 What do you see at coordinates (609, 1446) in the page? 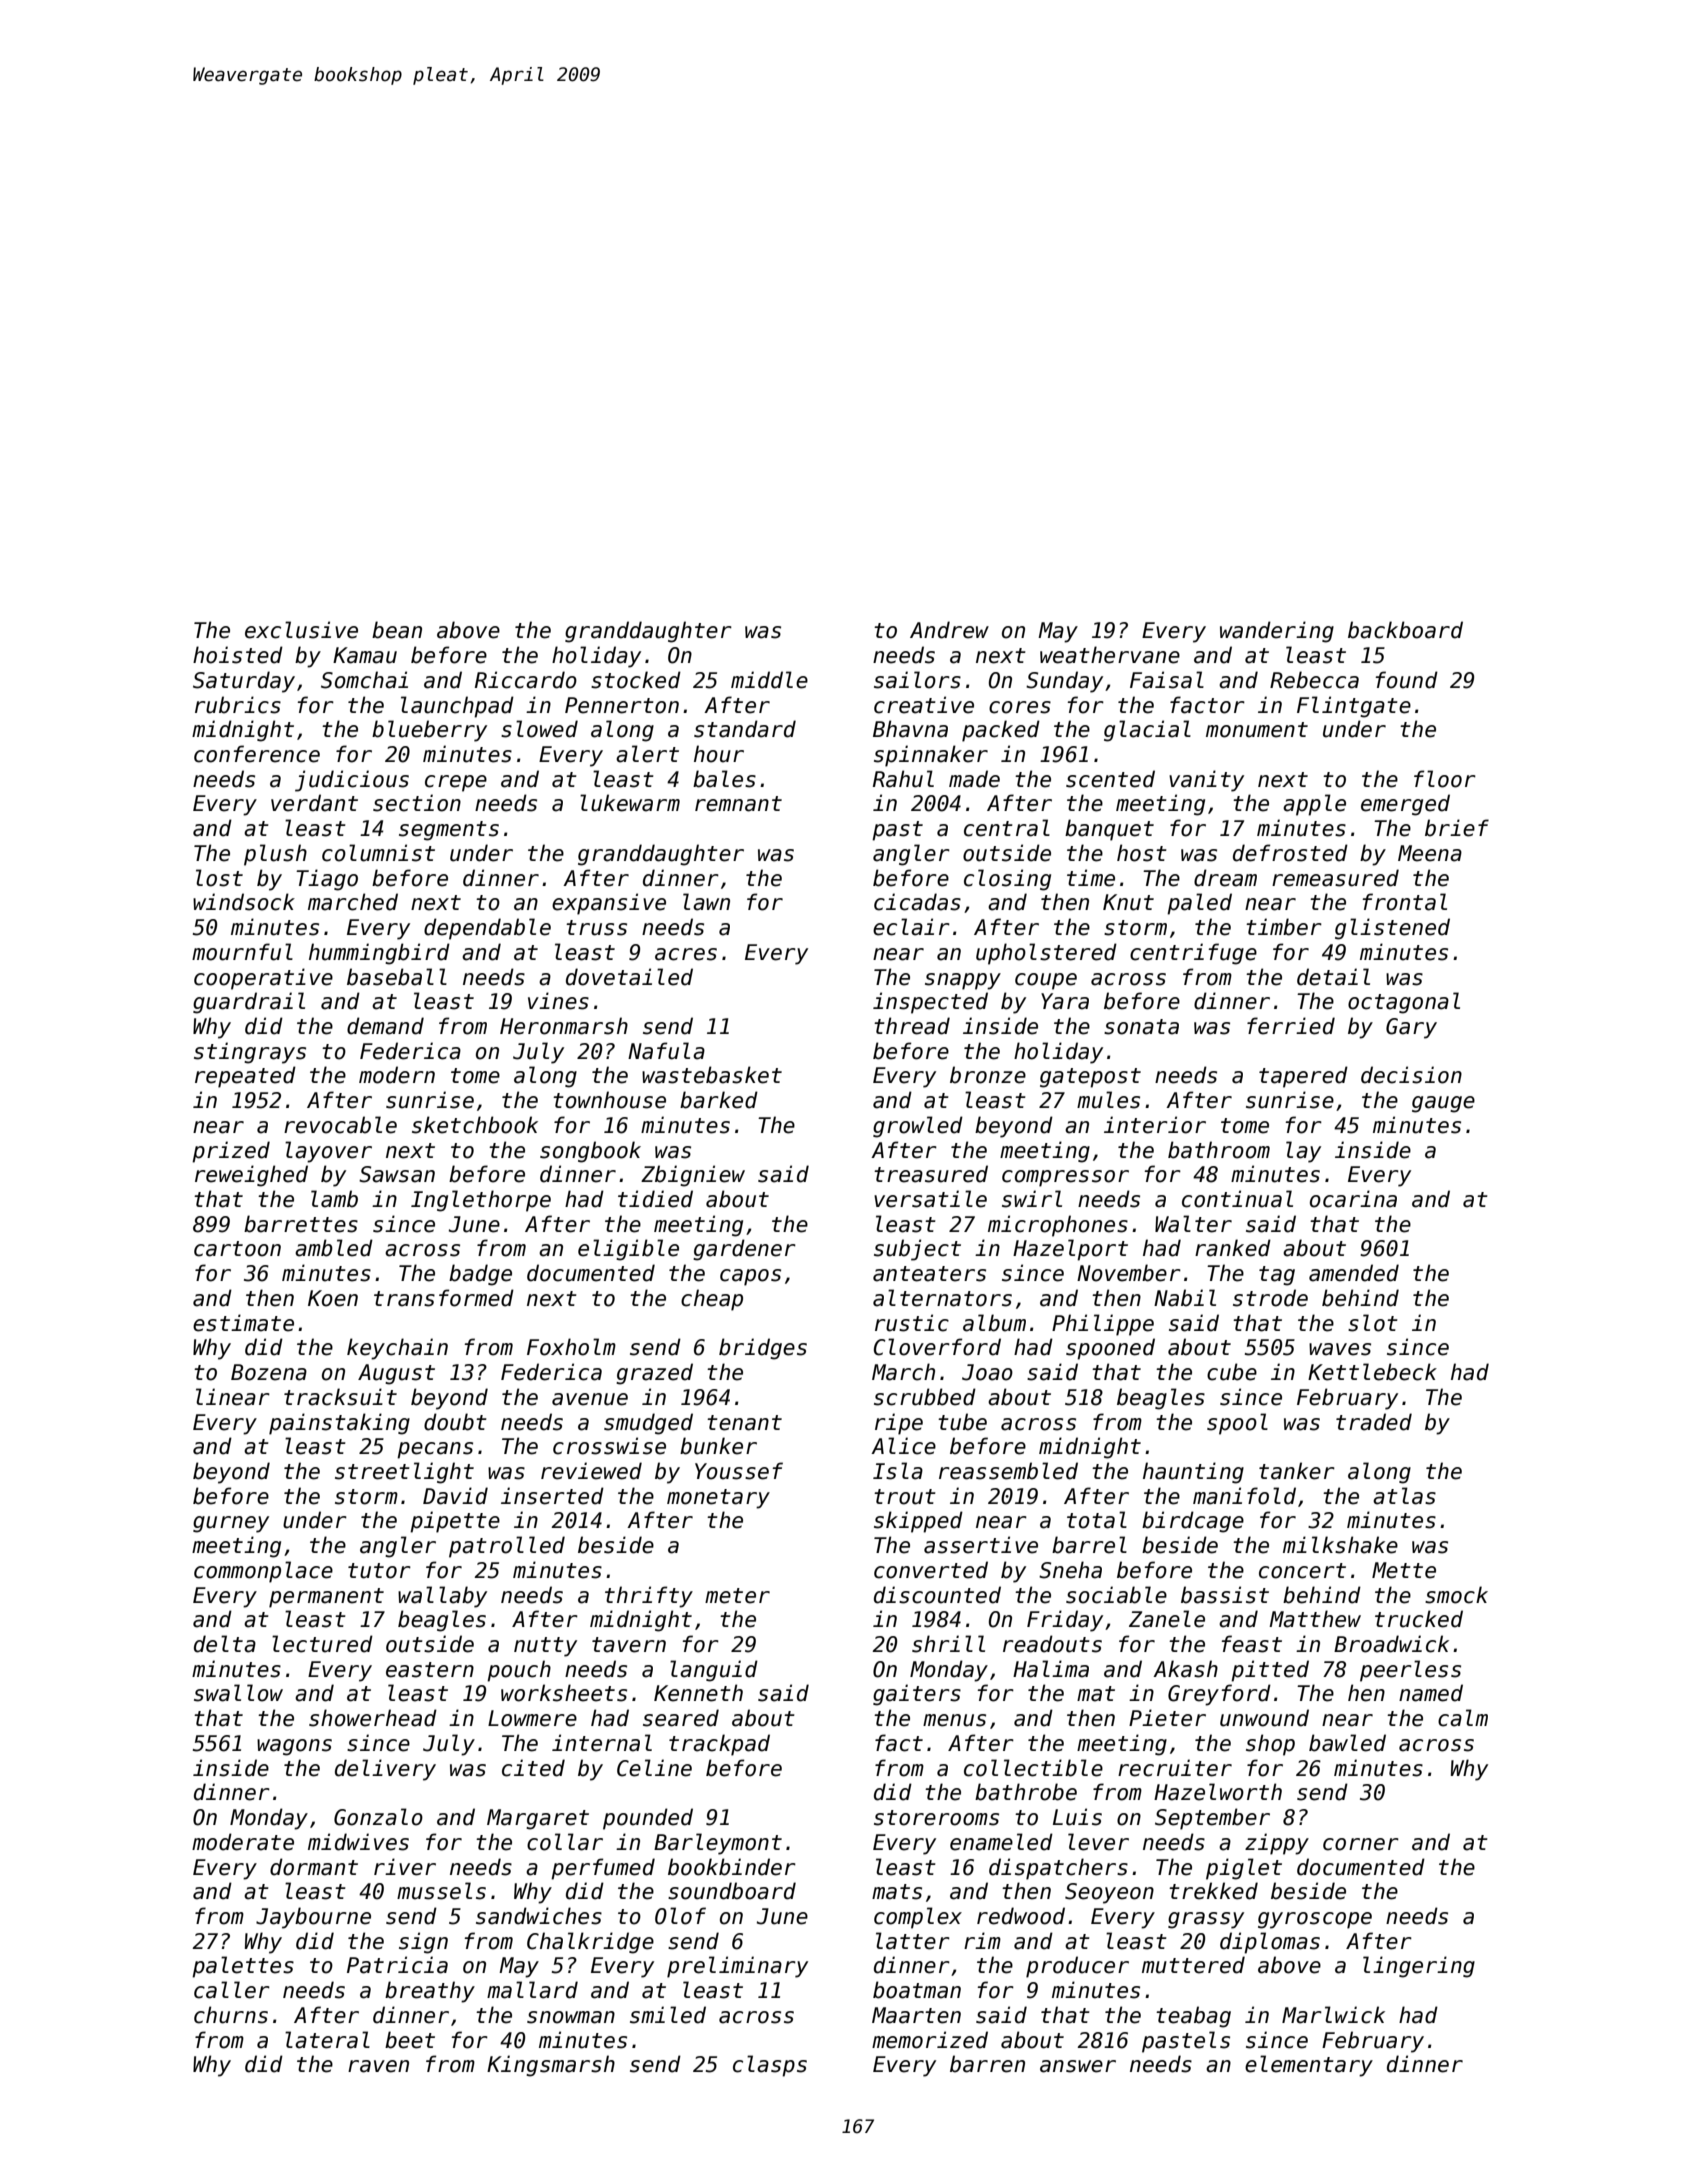
I see `crosswise` at bounding box center [609, 1446].
